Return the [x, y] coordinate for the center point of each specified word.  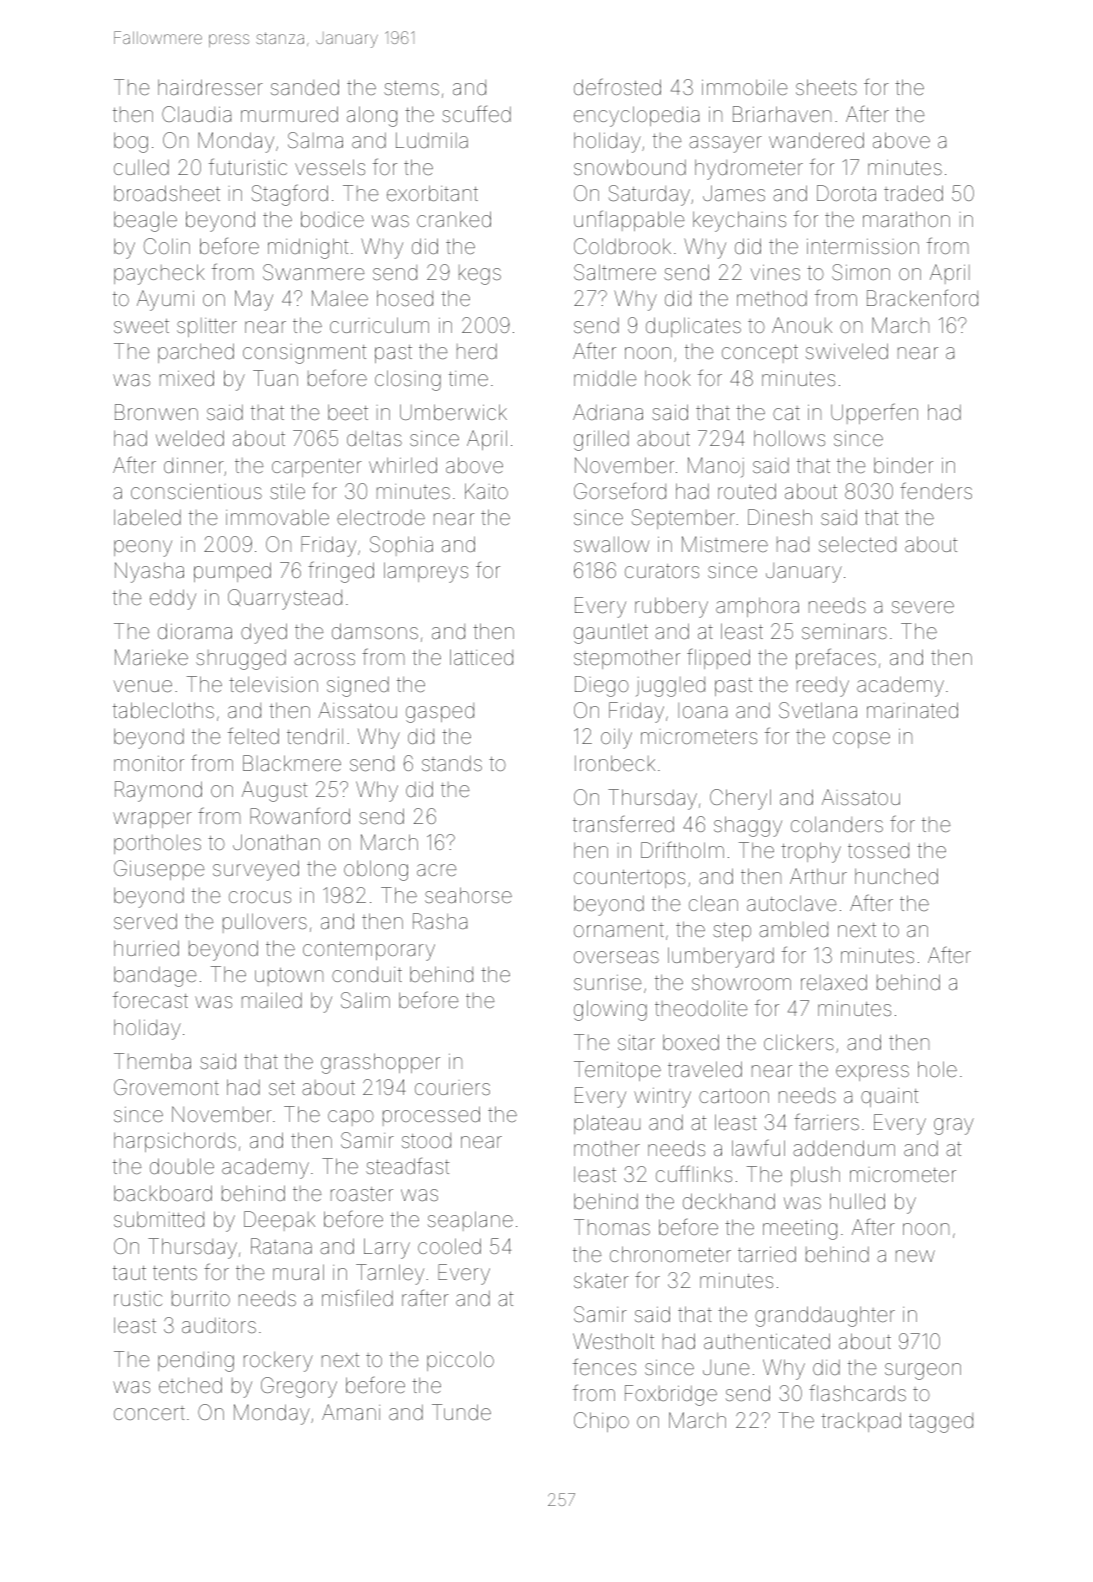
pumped [232, 572]
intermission [863, 246]
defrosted [617, 86]
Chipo [601, 1422]
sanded [305, 87]
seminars [844, 631]
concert [149, 1413]
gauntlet [611, 633]
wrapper [152, 820]
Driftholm [682, 849]
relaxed [834, 982]
